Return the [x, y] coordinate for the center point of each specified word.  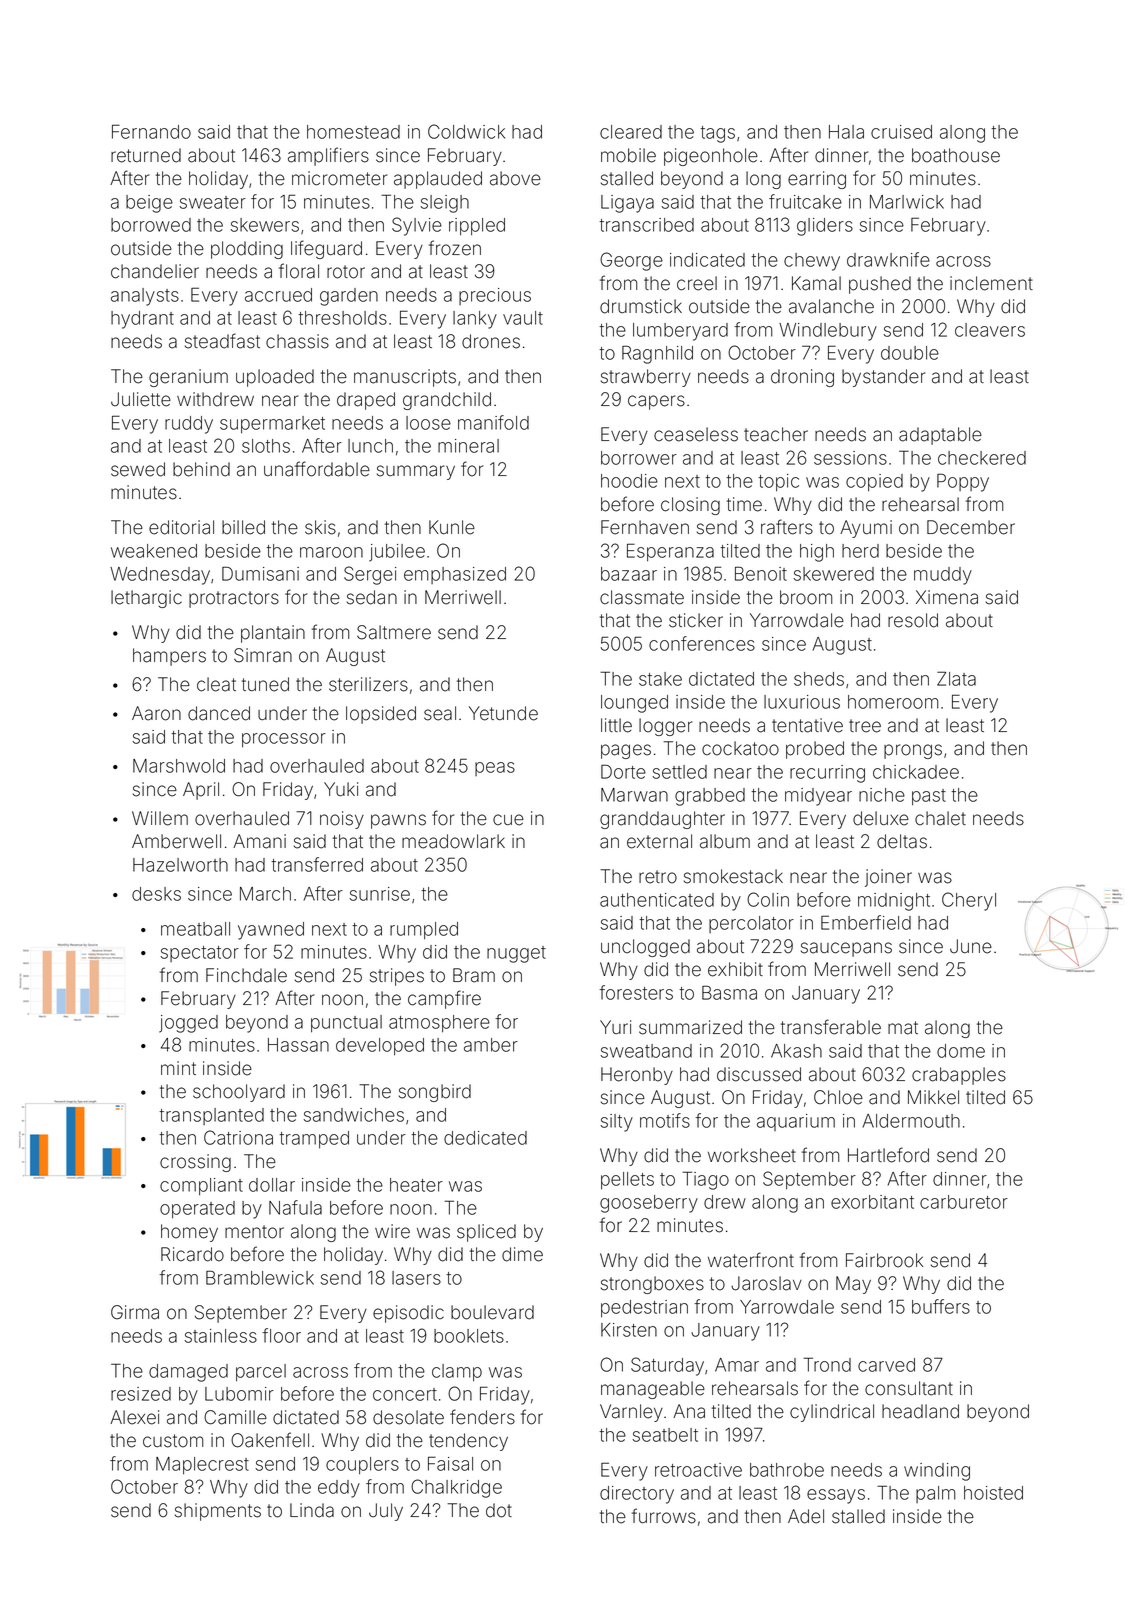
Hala [846, 132]
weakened [154, 551]
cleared [631, 132]
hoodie [629, 481]
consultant [909, 1388]
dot [499, 1510]
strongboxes [652, 1285]
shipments [218, 1512]
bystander [883, 378]
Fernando [151, 131]
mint [178, 1068]
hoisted [993, 1493]
